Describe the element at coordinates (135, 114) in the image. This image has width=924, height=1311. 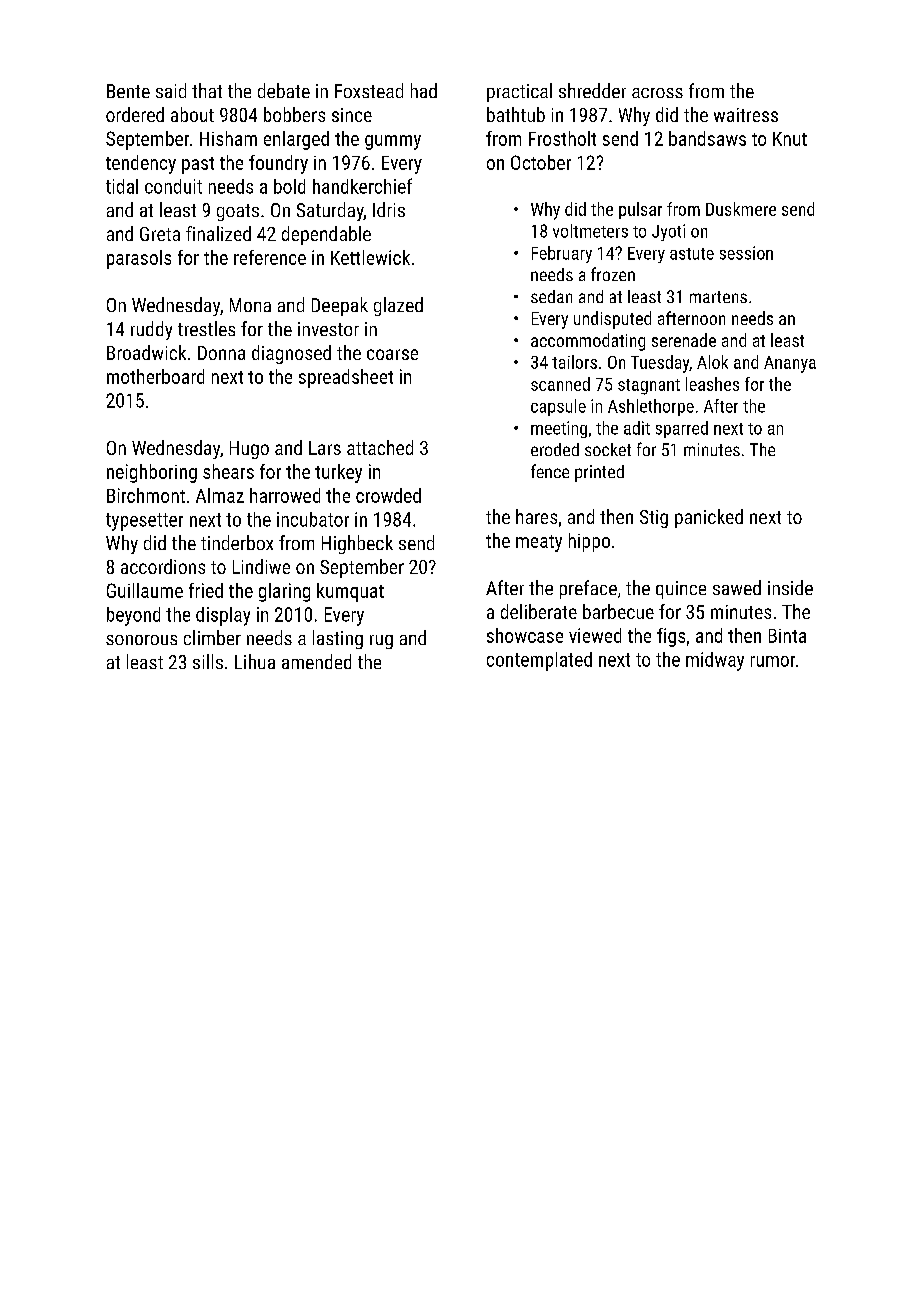
I see `ordered` at that location.
